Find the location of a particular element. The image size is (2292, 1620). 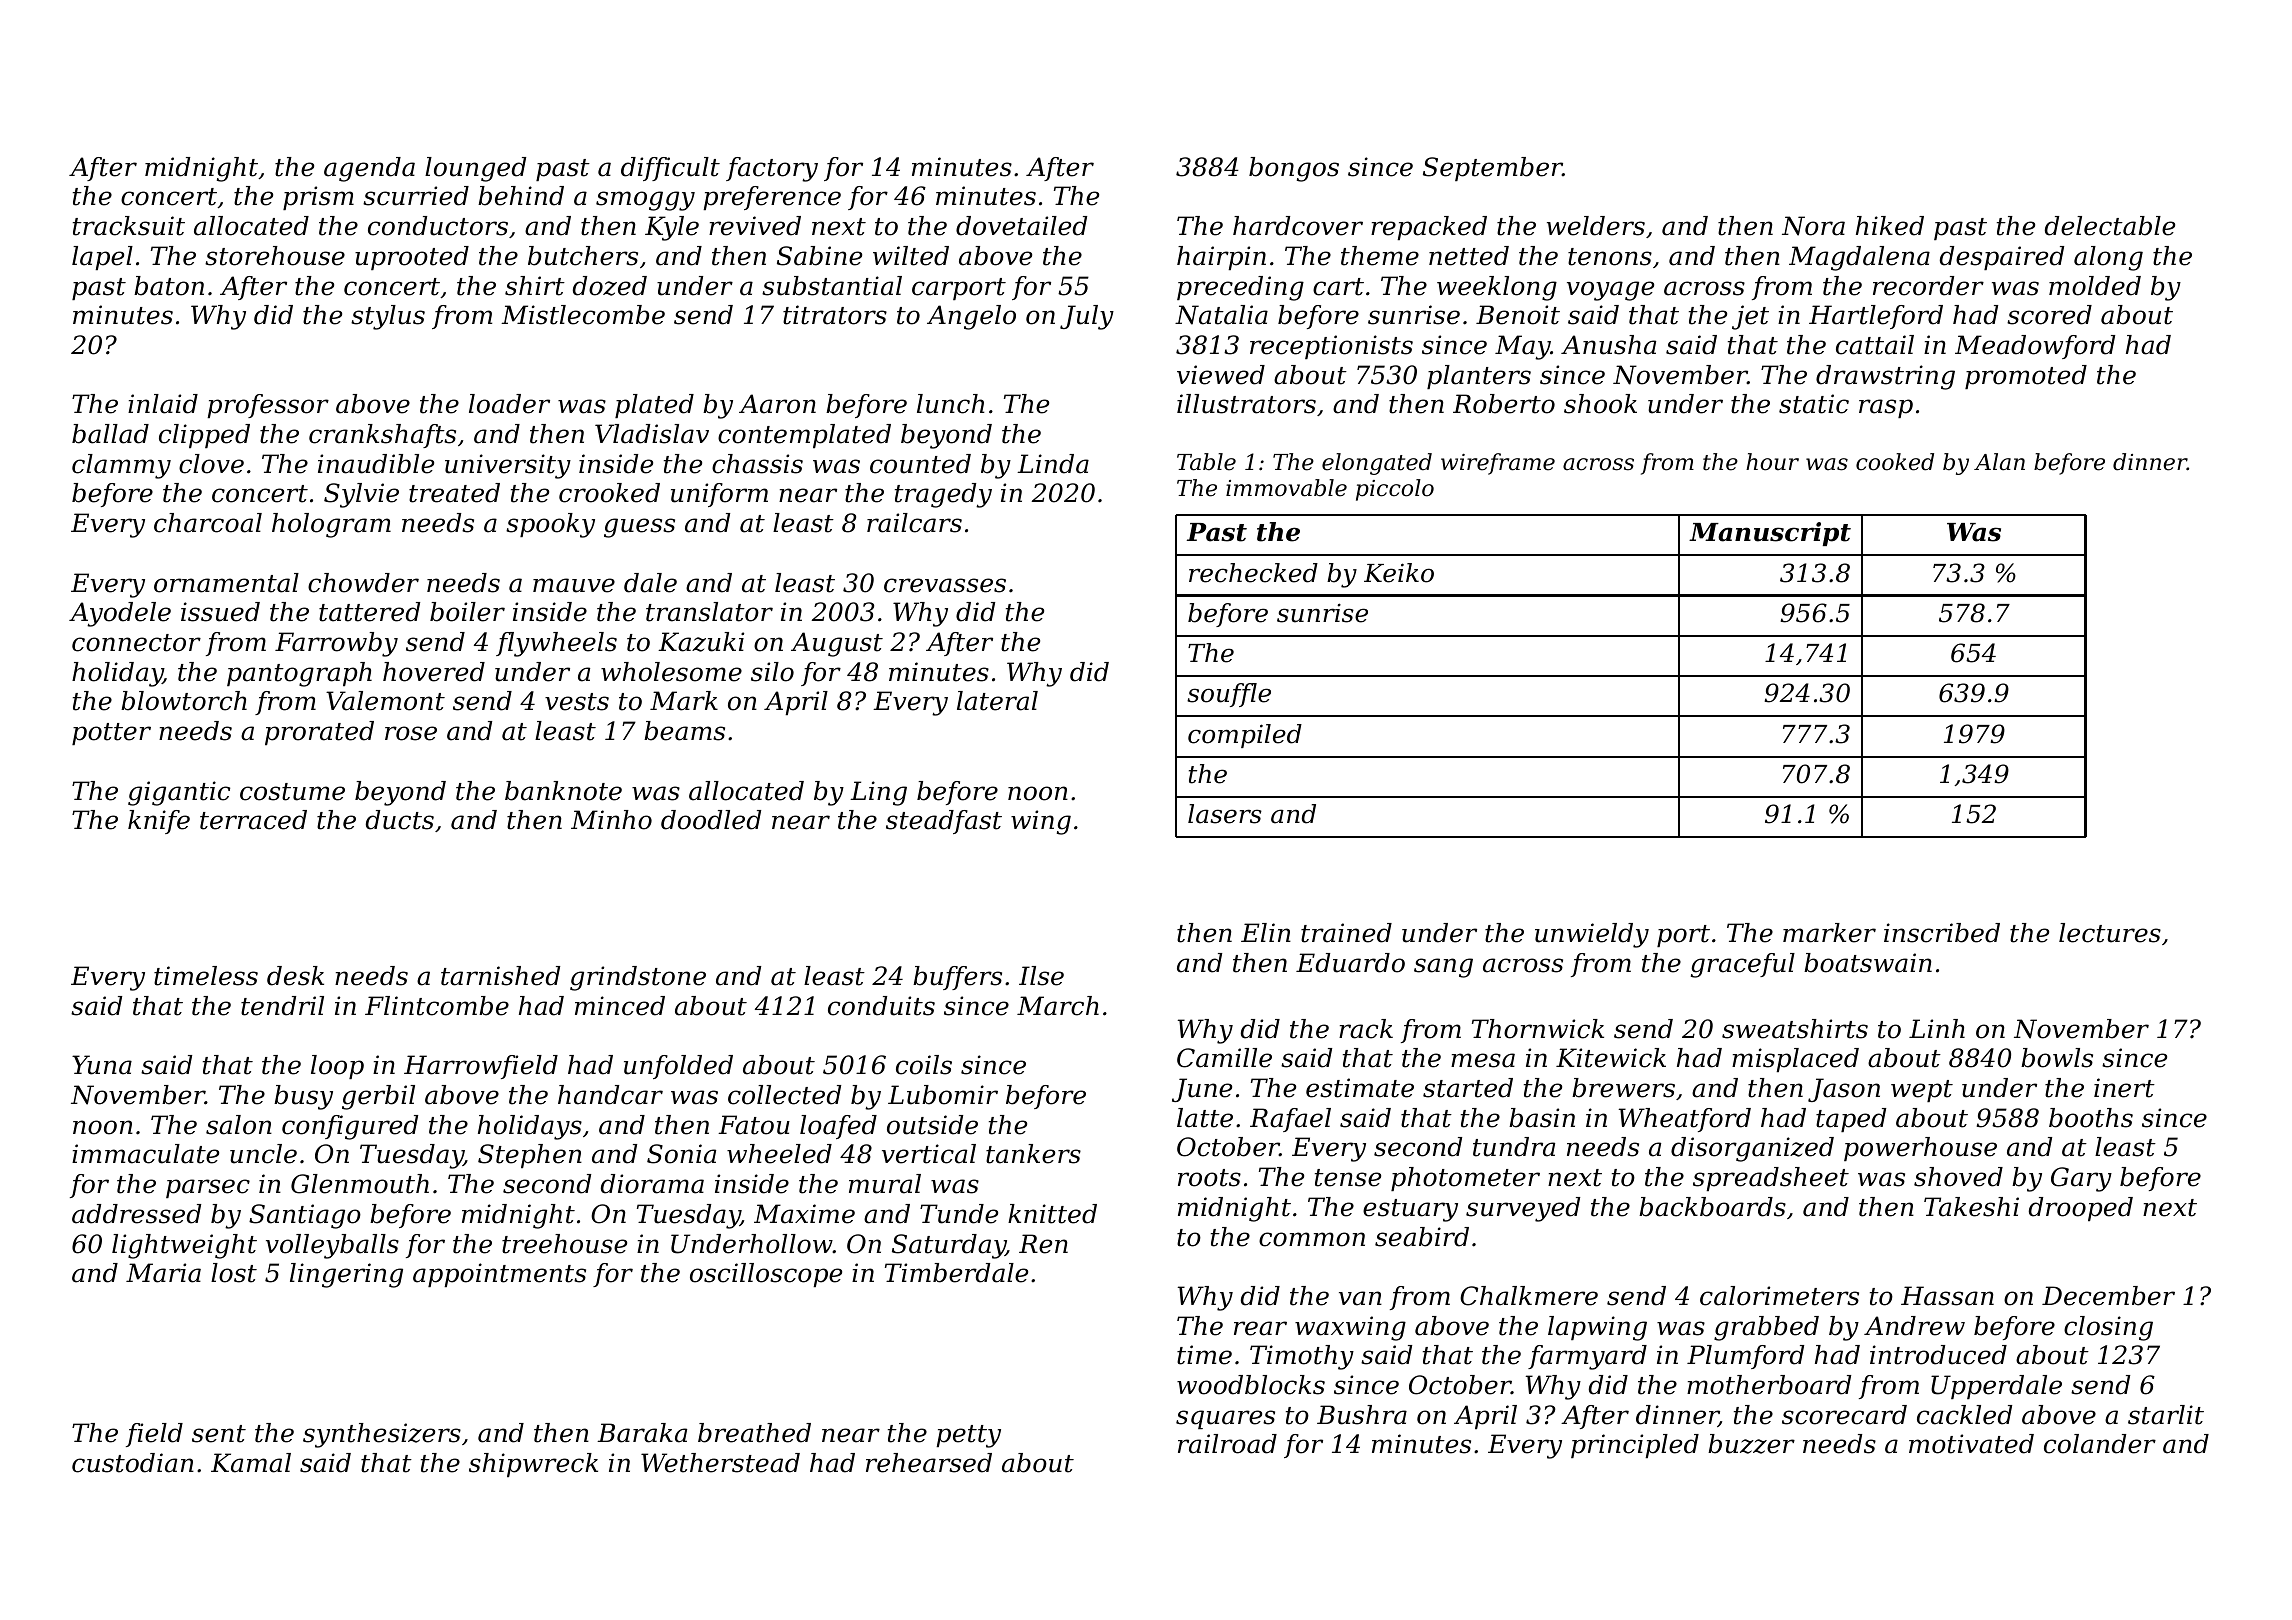

inscribed is located at coordinates (1942, 933).
